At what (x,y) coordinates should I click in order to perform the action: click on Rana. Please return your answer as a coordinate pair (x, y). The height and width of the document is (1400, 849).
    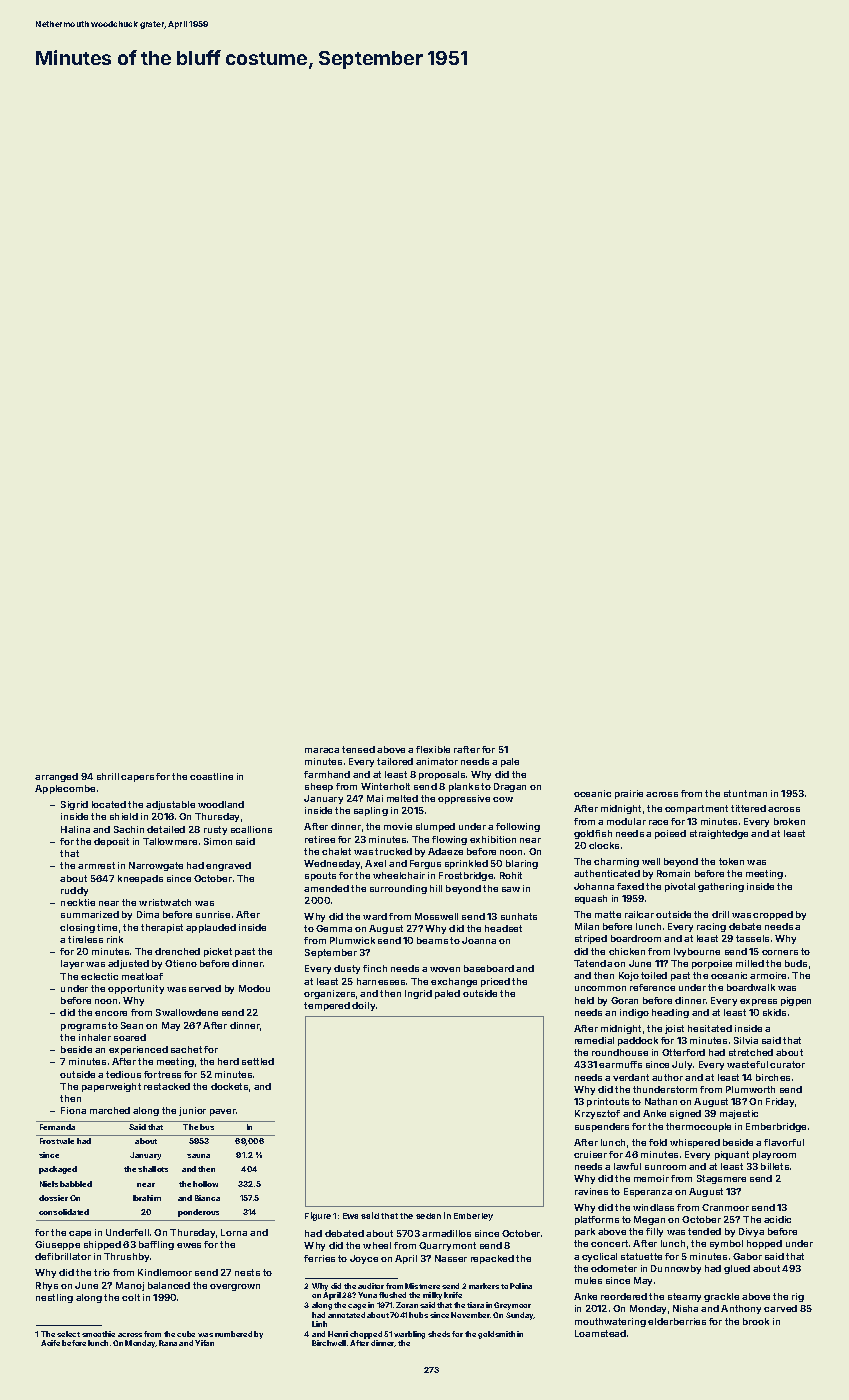
    Looking at the image, I should click on (168, 1343).
